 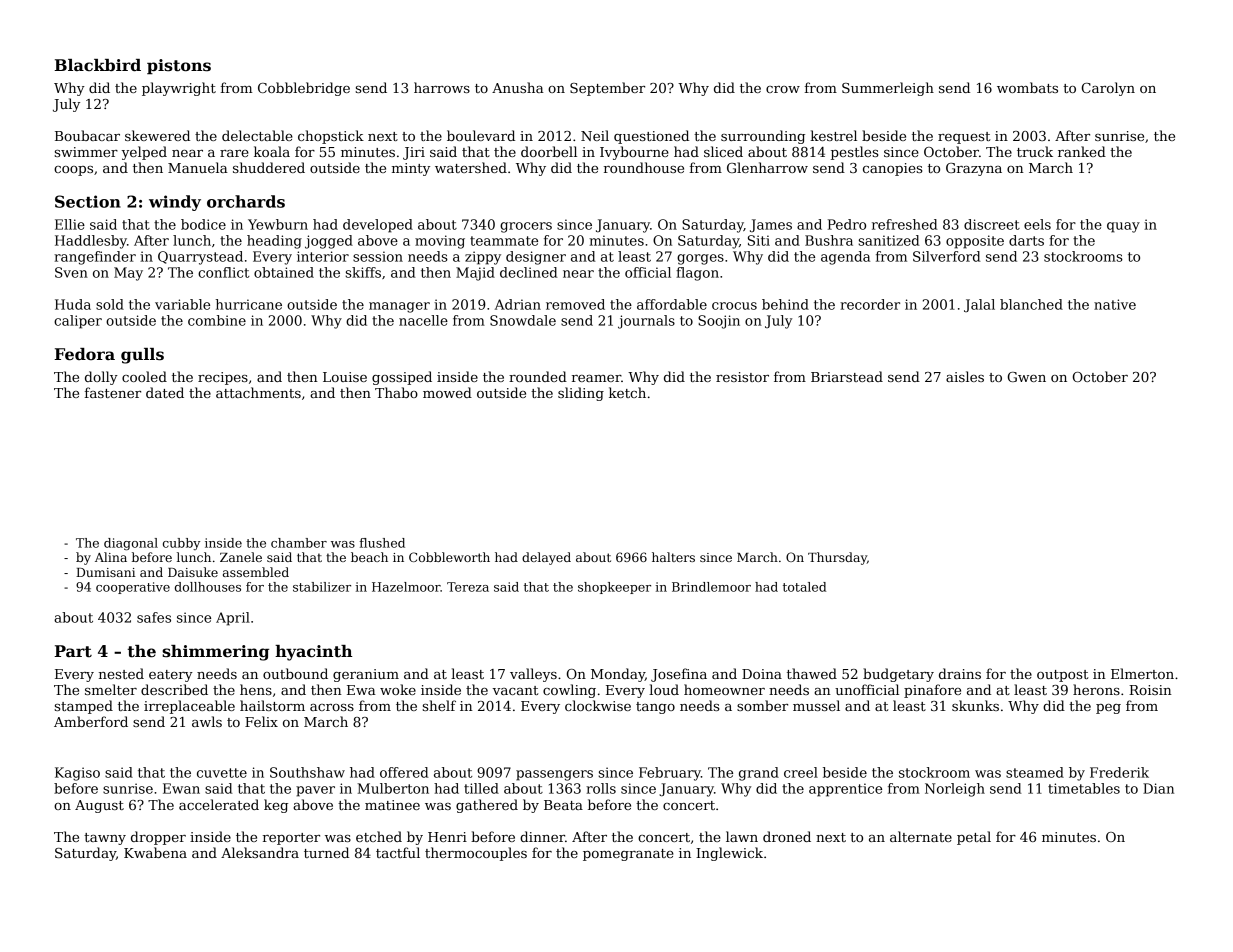 What do you see at coordinates (837, 558) in the document?
I see `Thursday` at bounding box center [837, 558].
